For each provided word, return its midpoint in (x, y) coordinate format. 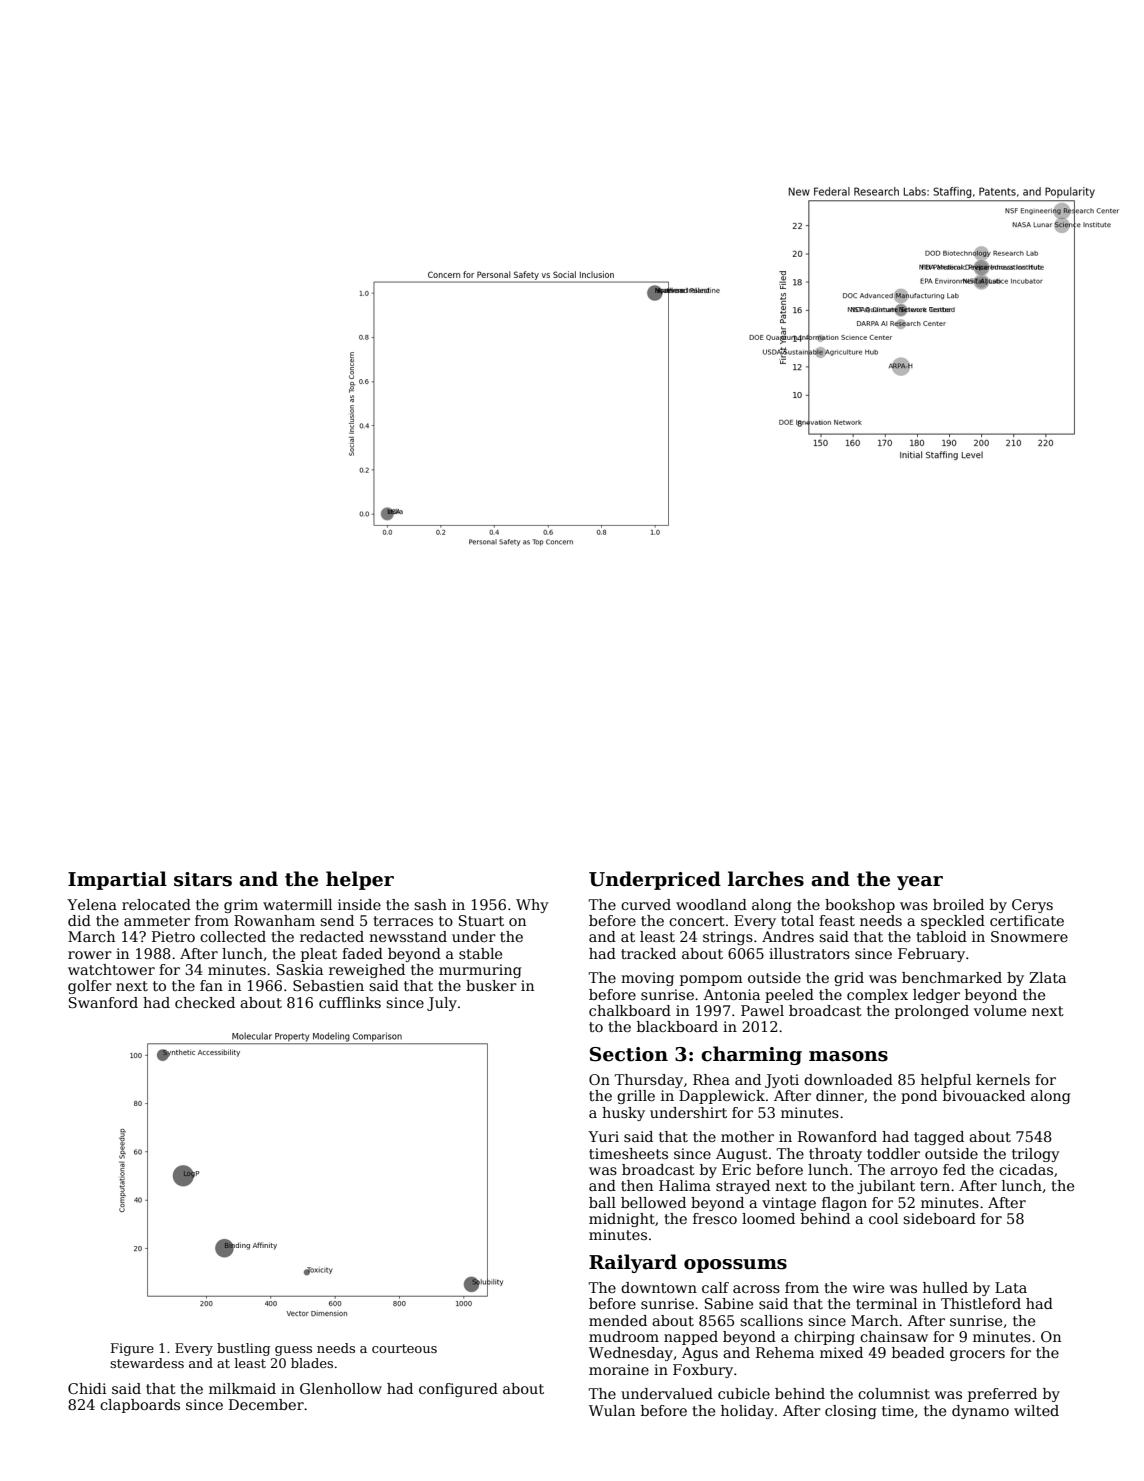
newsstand (408, 936)
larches (766, 879)
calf (715, 1287)
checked (205, 1002)
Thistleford (981, 1303)
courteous (404, 1348)
